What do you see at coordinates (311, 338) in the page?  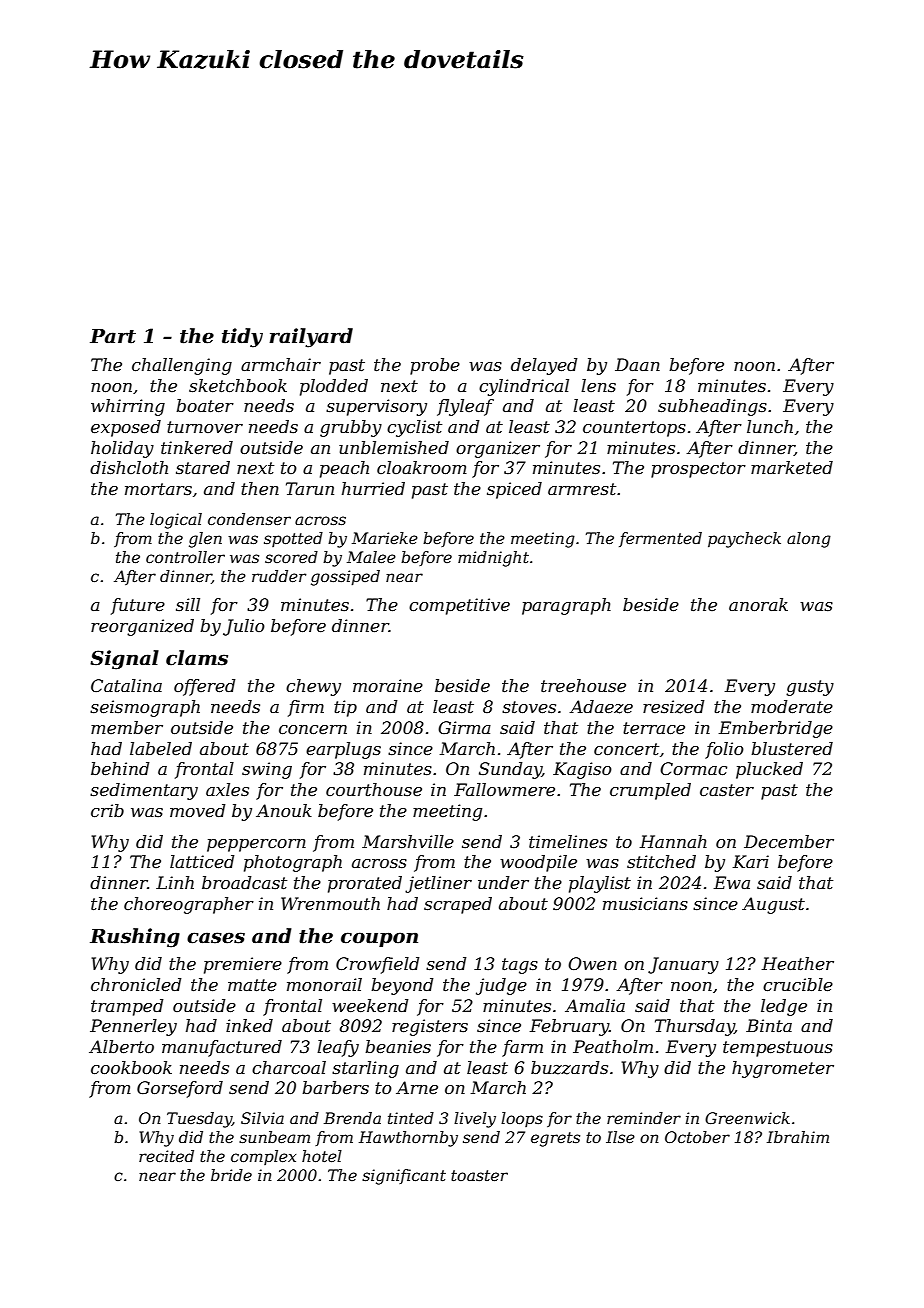 I see `railyard` at bounding box center [311, 338].
